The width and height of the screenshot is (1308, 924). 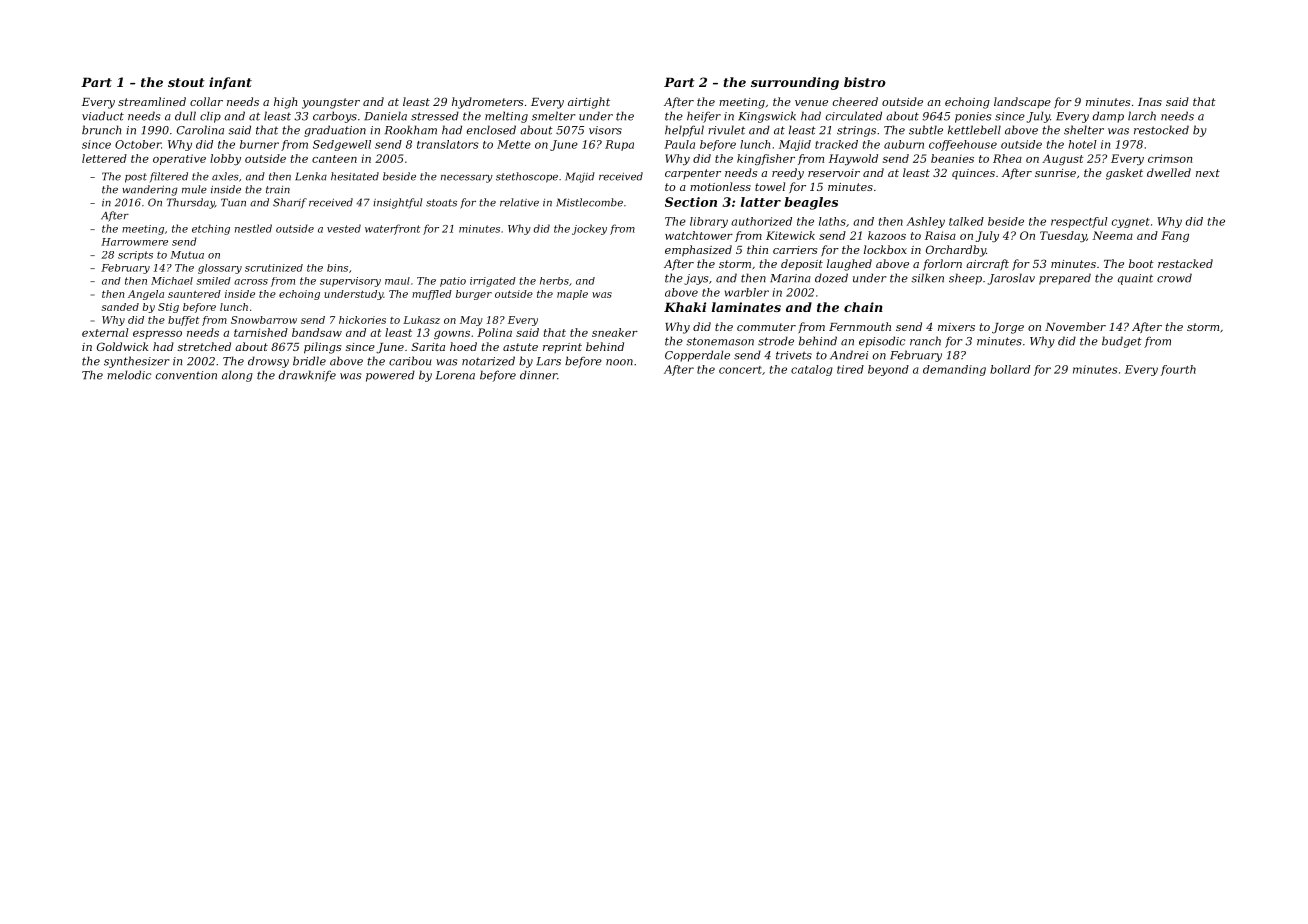 What do you see at coordinates (186, 82) in the screenshot?
I see `stout` at bounding box center [186, 82].
